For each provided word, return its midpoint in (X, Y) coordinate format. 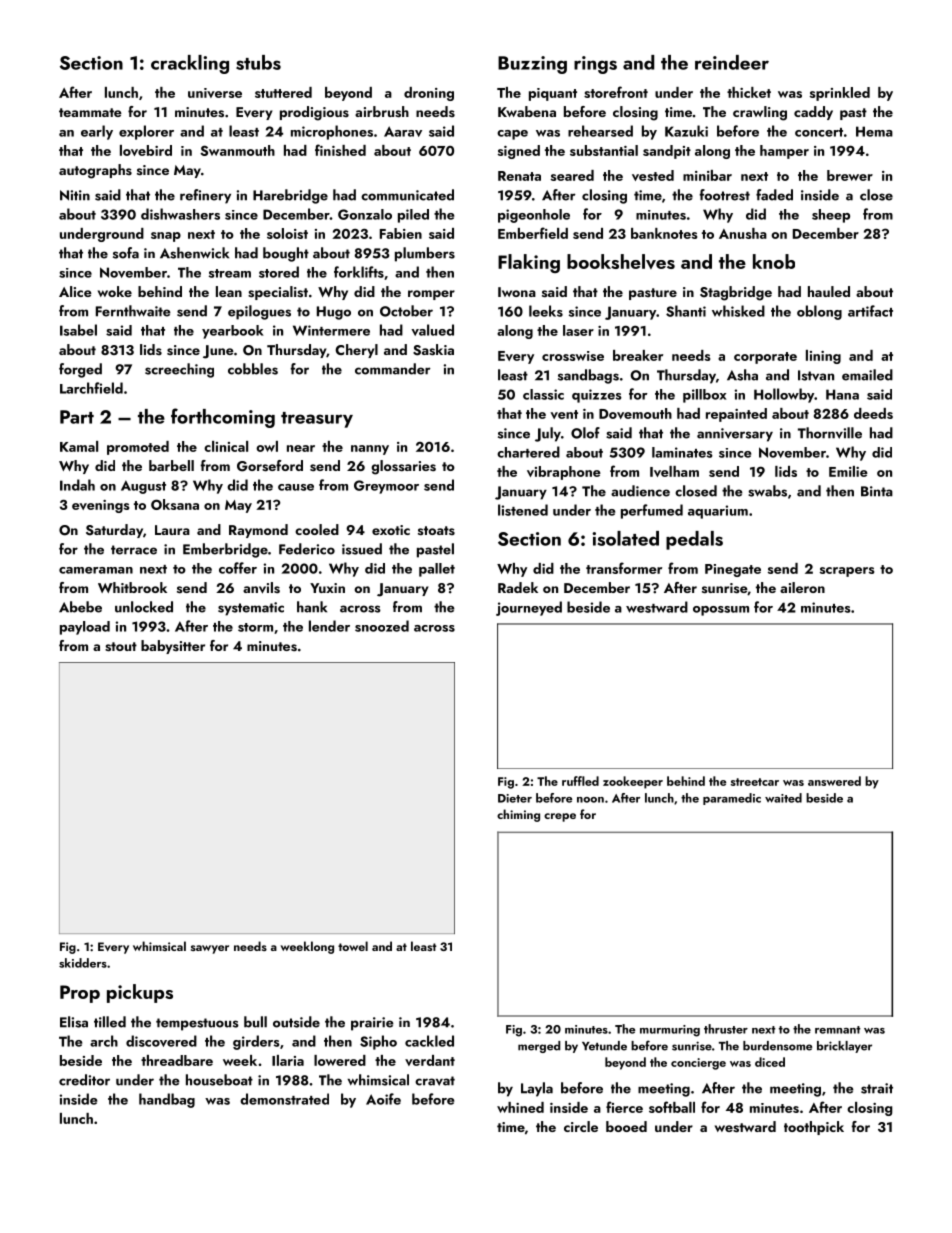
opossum (721, 611)
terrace (134, 550)
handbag (167, 1100)
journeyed (529, 608)
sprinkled (840, 94)
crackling (190, 64)
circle (581, 1126)
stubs (258, 62)
